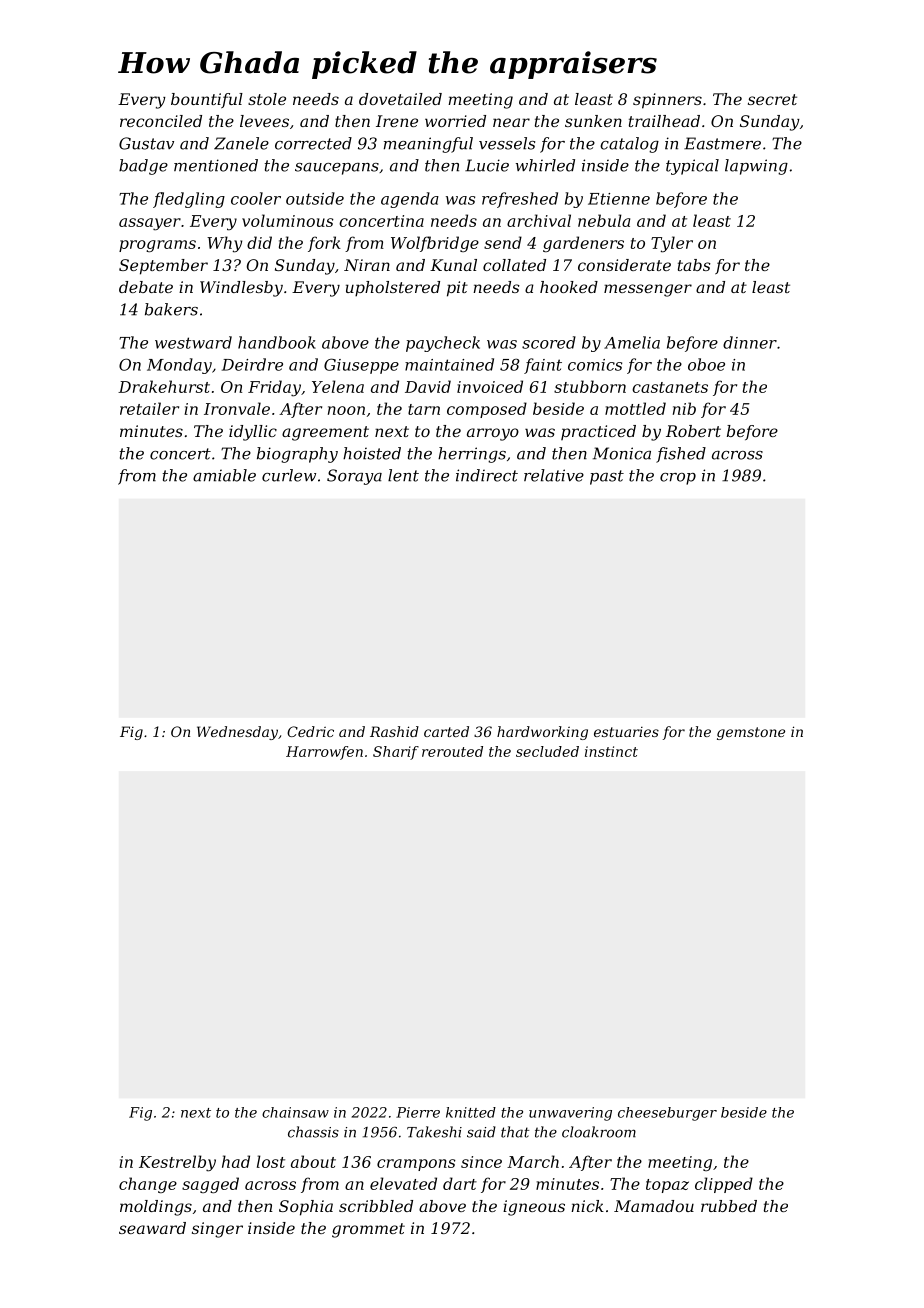 The image size is (924, 1308). I want to click on nebula, so click(604, 220).
